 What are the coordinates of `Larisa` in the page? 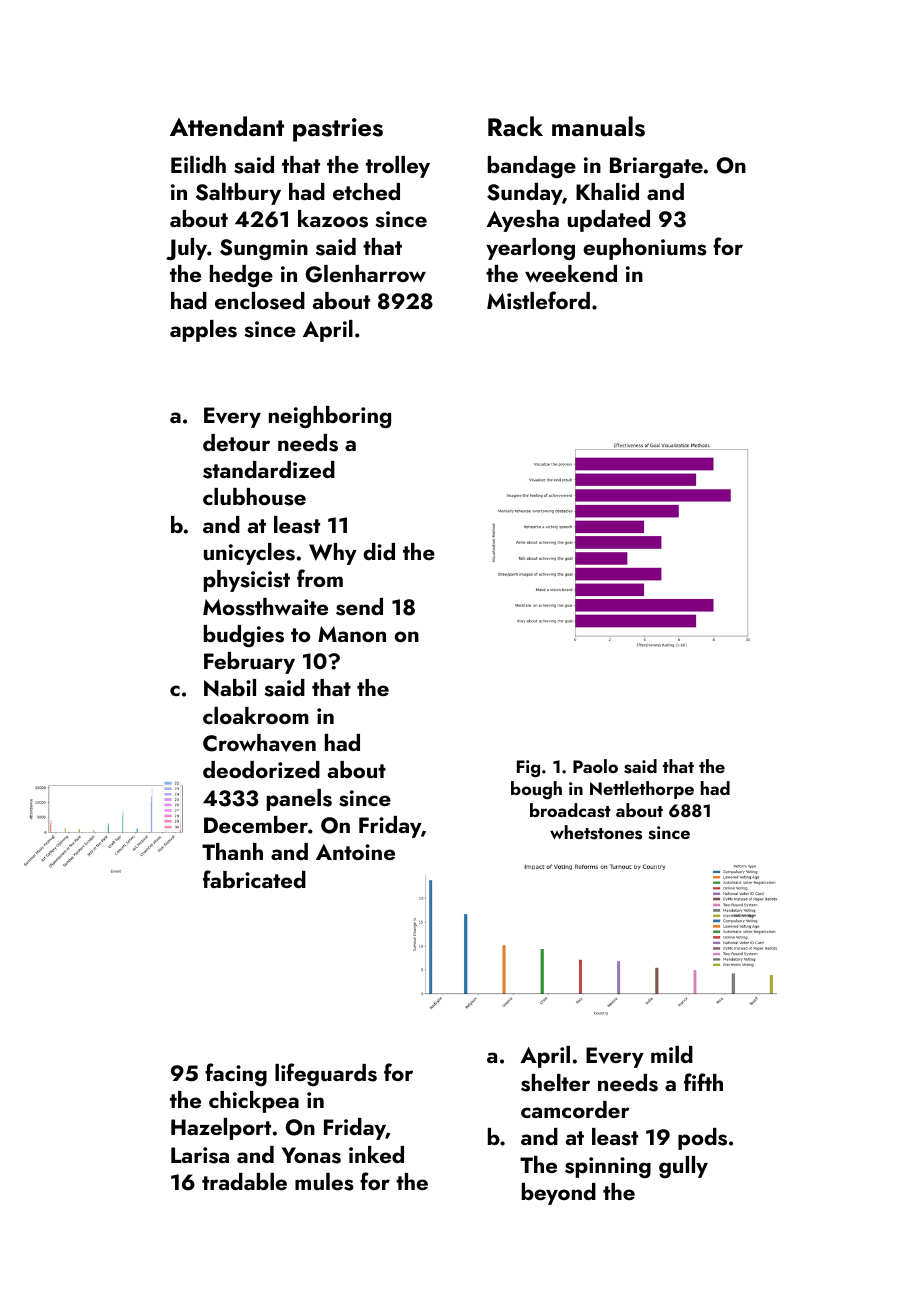 It's located at (200, 1155).
